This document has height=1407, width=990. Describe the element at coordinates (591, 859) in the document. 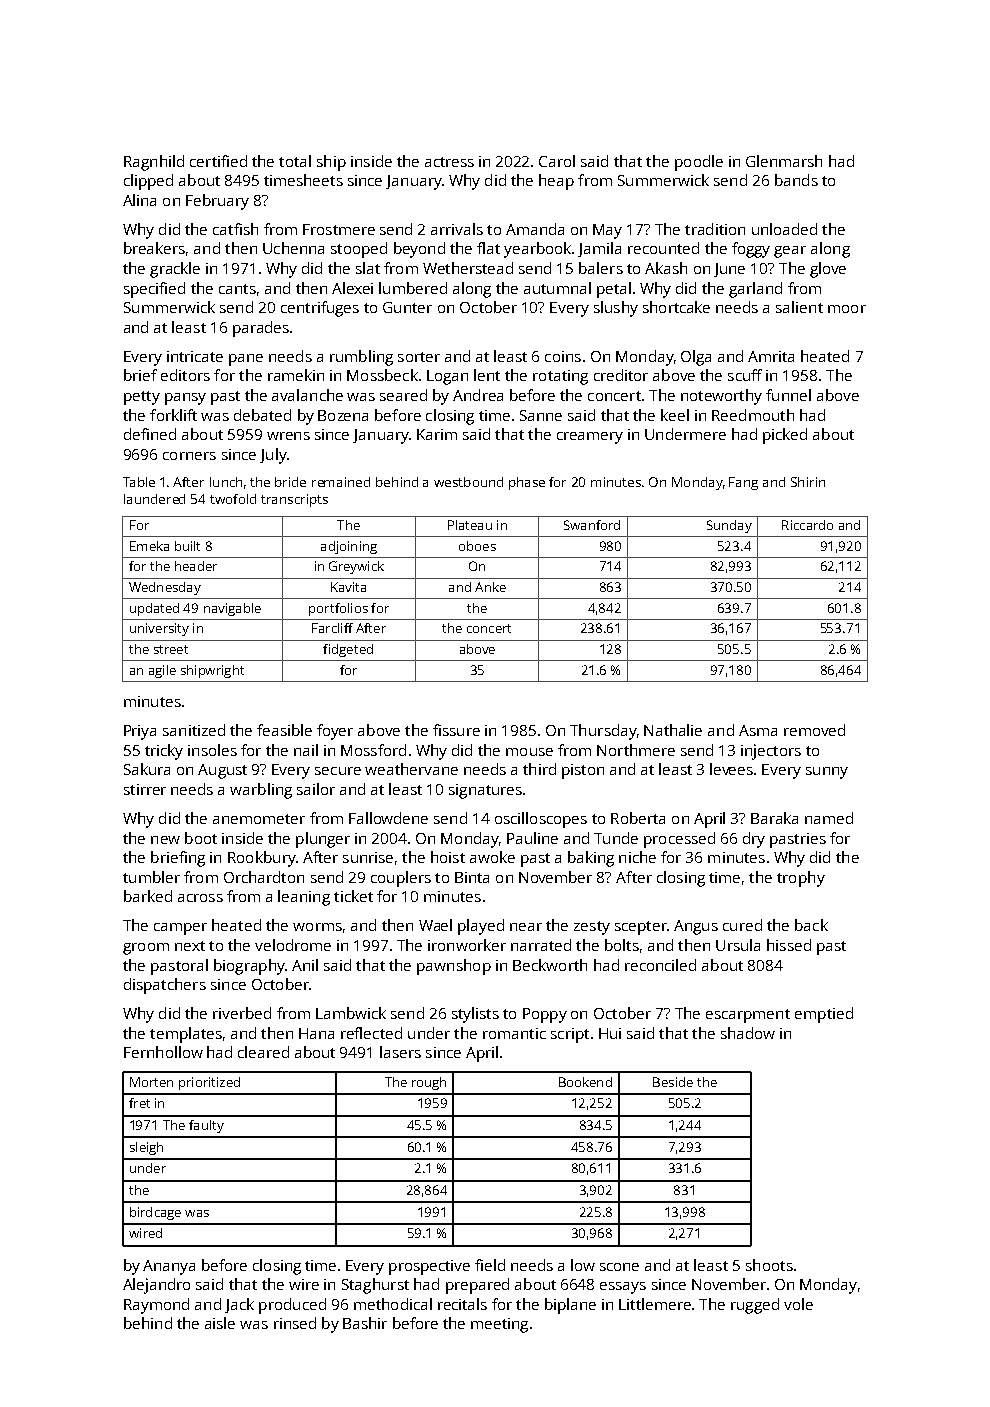

I see `baking` at that location.
